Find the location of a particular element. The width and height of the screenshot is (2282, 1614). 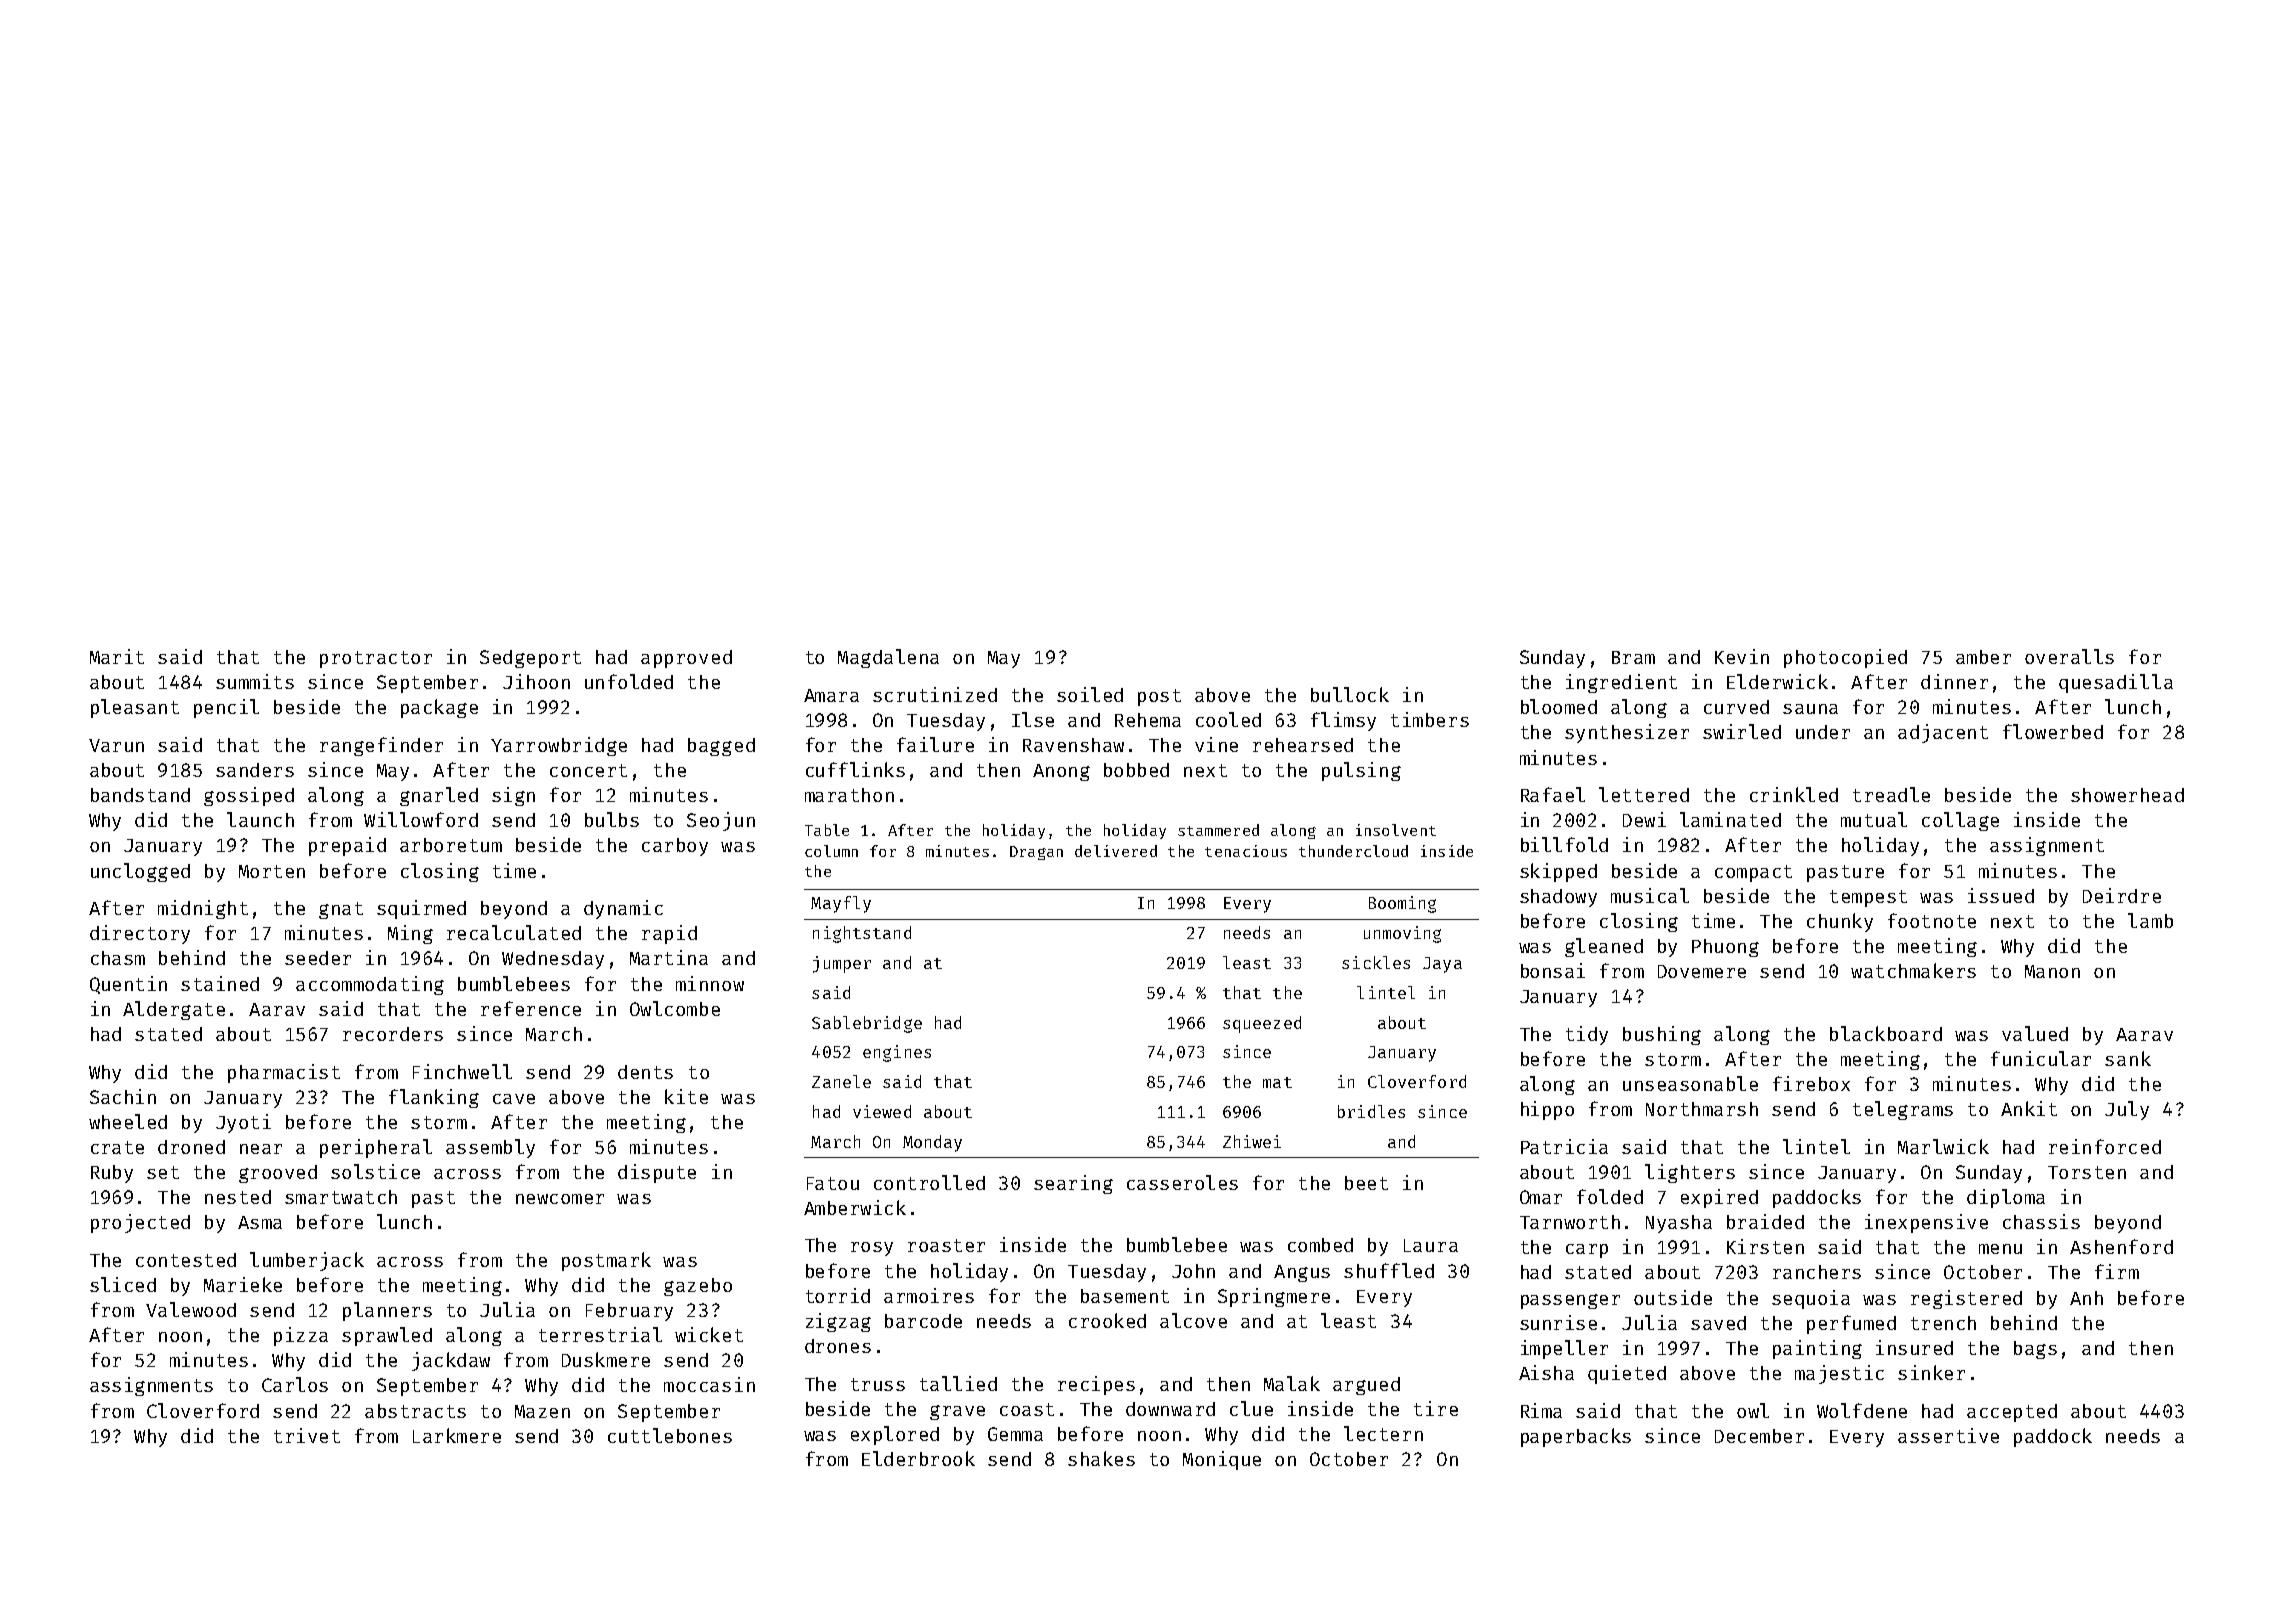

billfold is located at coordinates (1564, 844).
